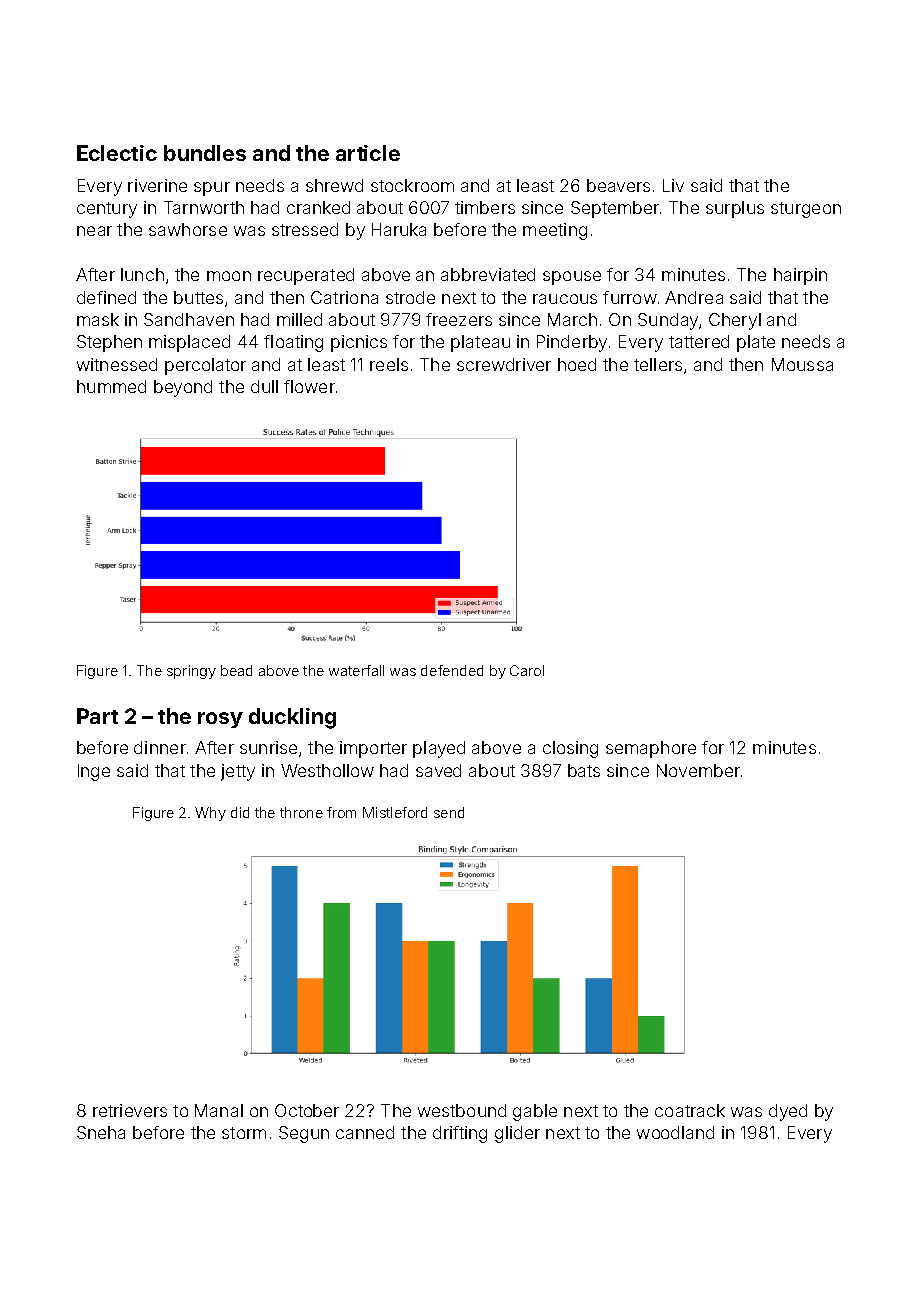  Describe the element at coordinates (111, 386) in the screenshot. I see `hummed` at that location.
